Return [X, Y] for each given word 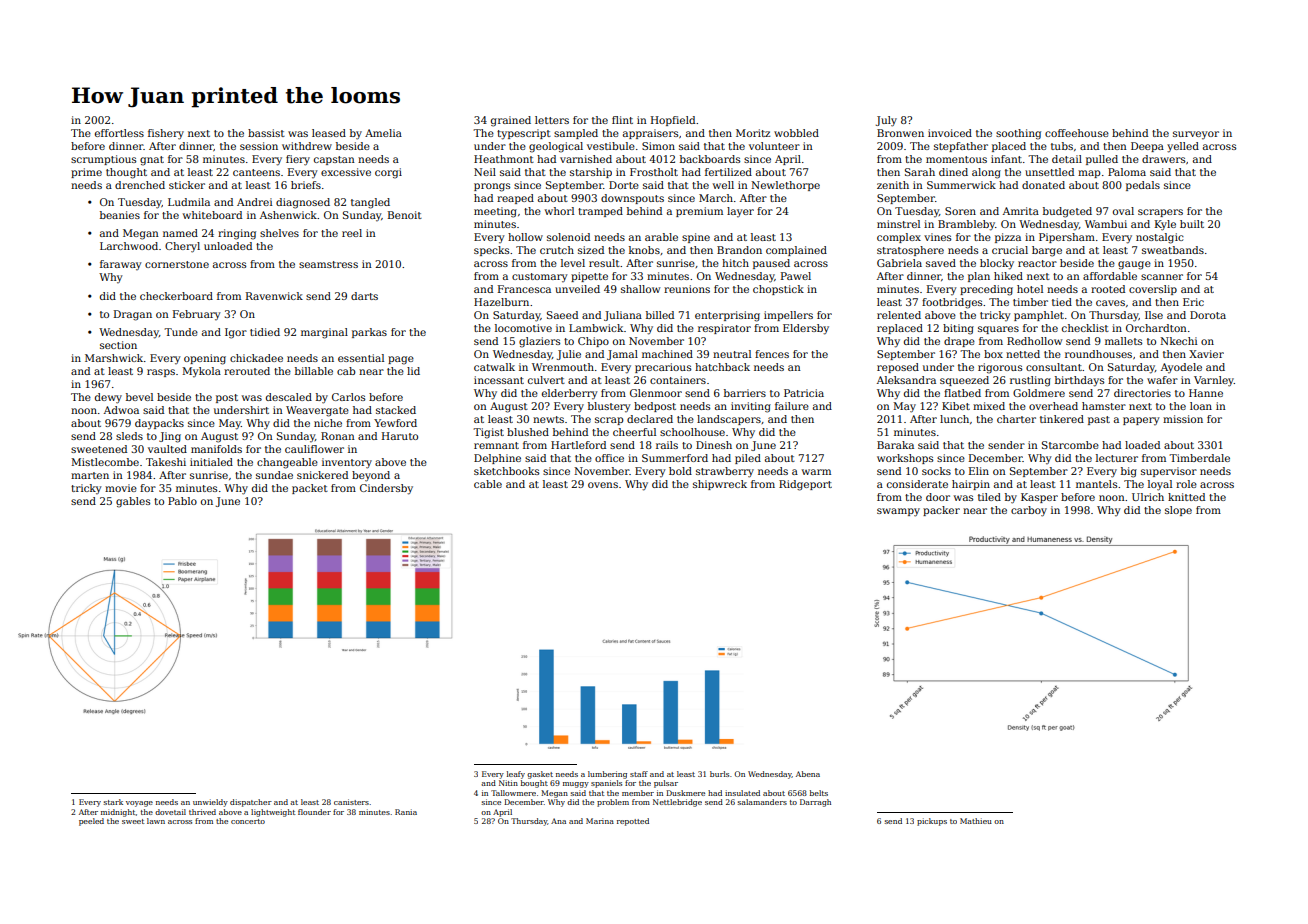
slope [1178, 511]
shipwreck [720, 485]
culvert [546, 380]
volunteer [774, 146]
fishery [166, 134]
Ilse [1154, 315]
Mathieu [976, 821]
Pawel [796, 276]
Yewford [395, 423]
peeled [91, 822]
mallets [1123, 341]
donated [1043, 185]
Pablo [182, 501]
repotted [633, 822]
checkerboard [176, 296]
